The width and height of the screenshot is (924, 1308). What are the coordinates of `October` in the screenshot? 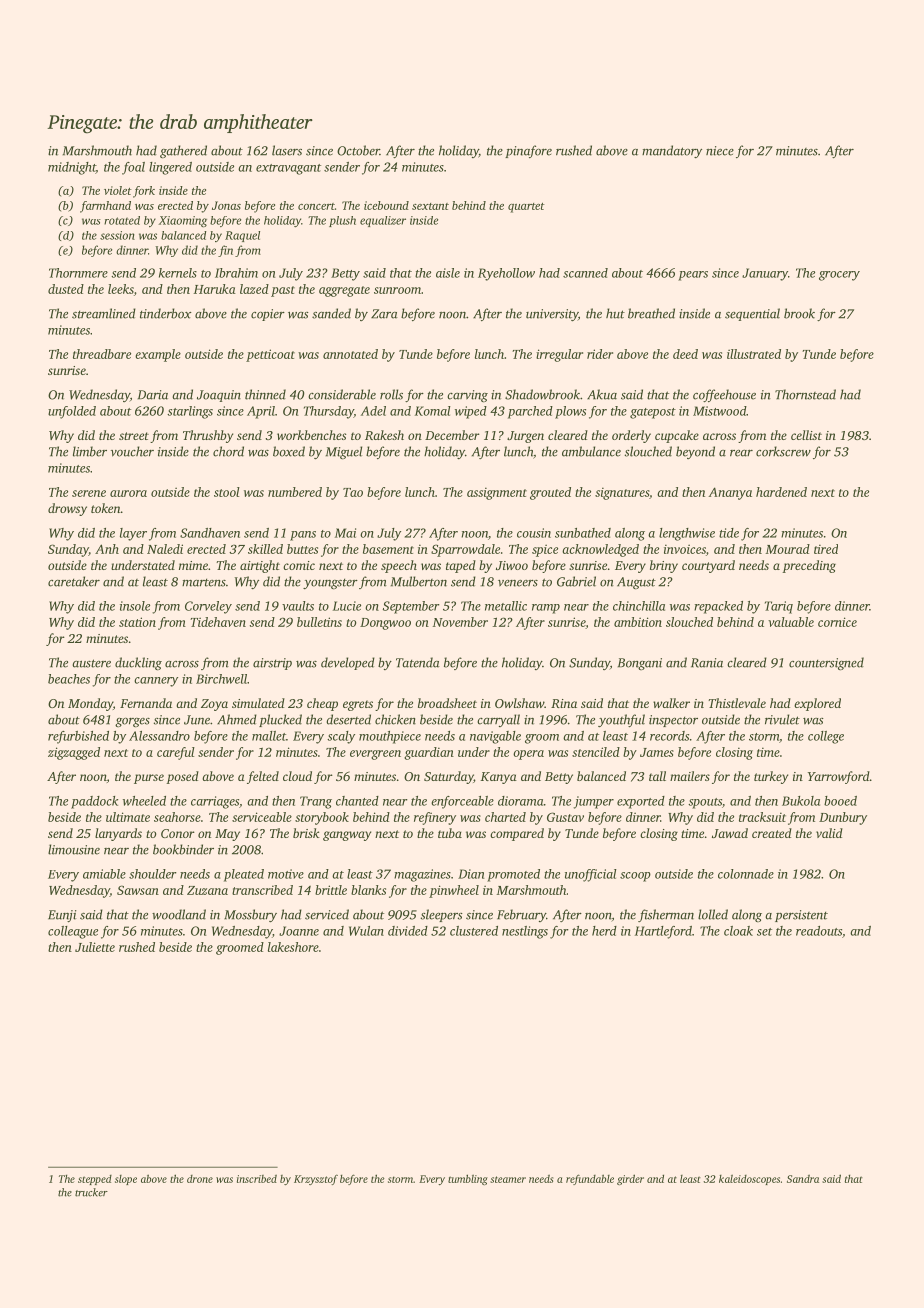 It's located at (358, 150).
